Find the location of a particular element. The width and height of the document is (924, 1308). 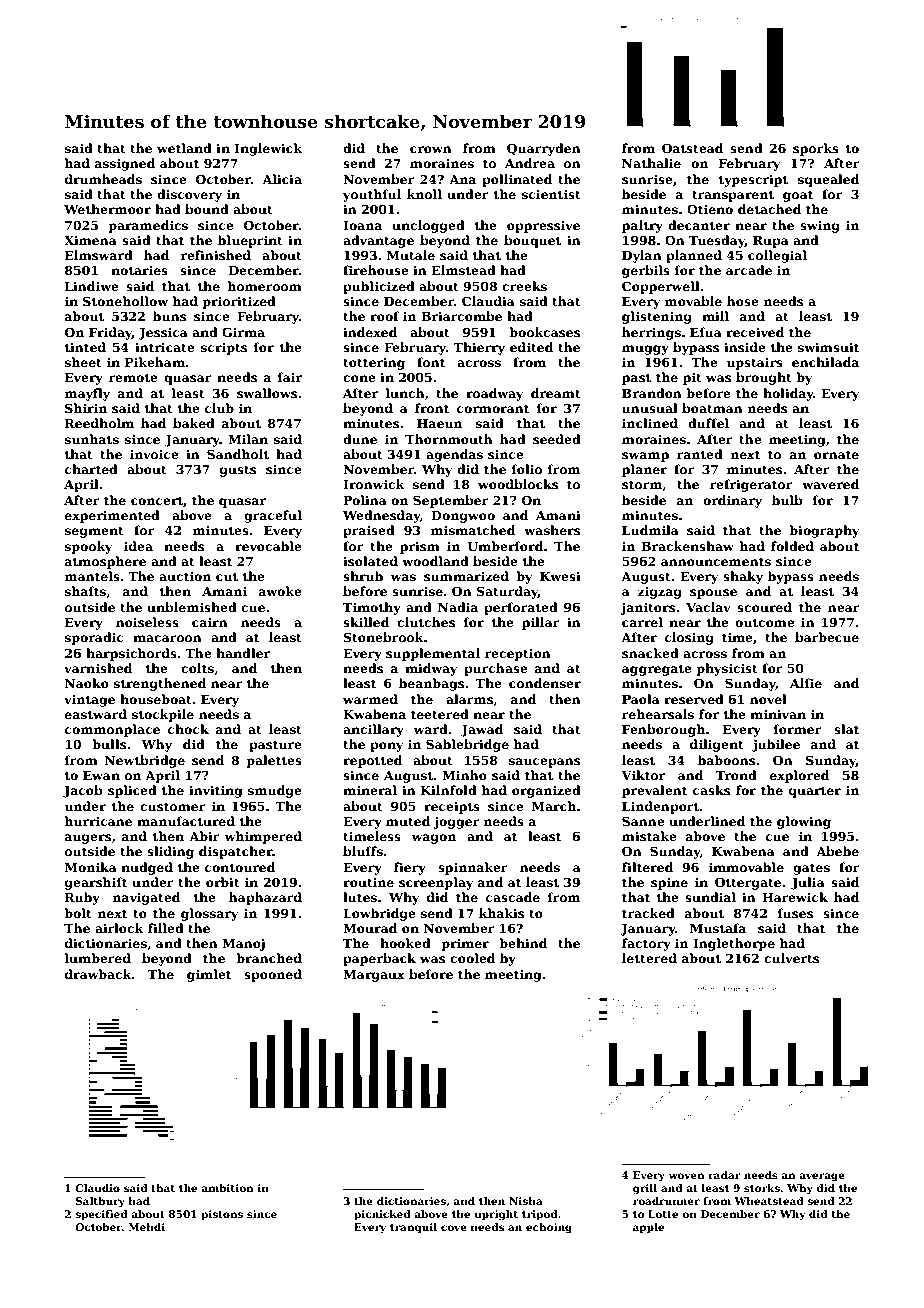

outcome is located at coordinates (765, 622).
